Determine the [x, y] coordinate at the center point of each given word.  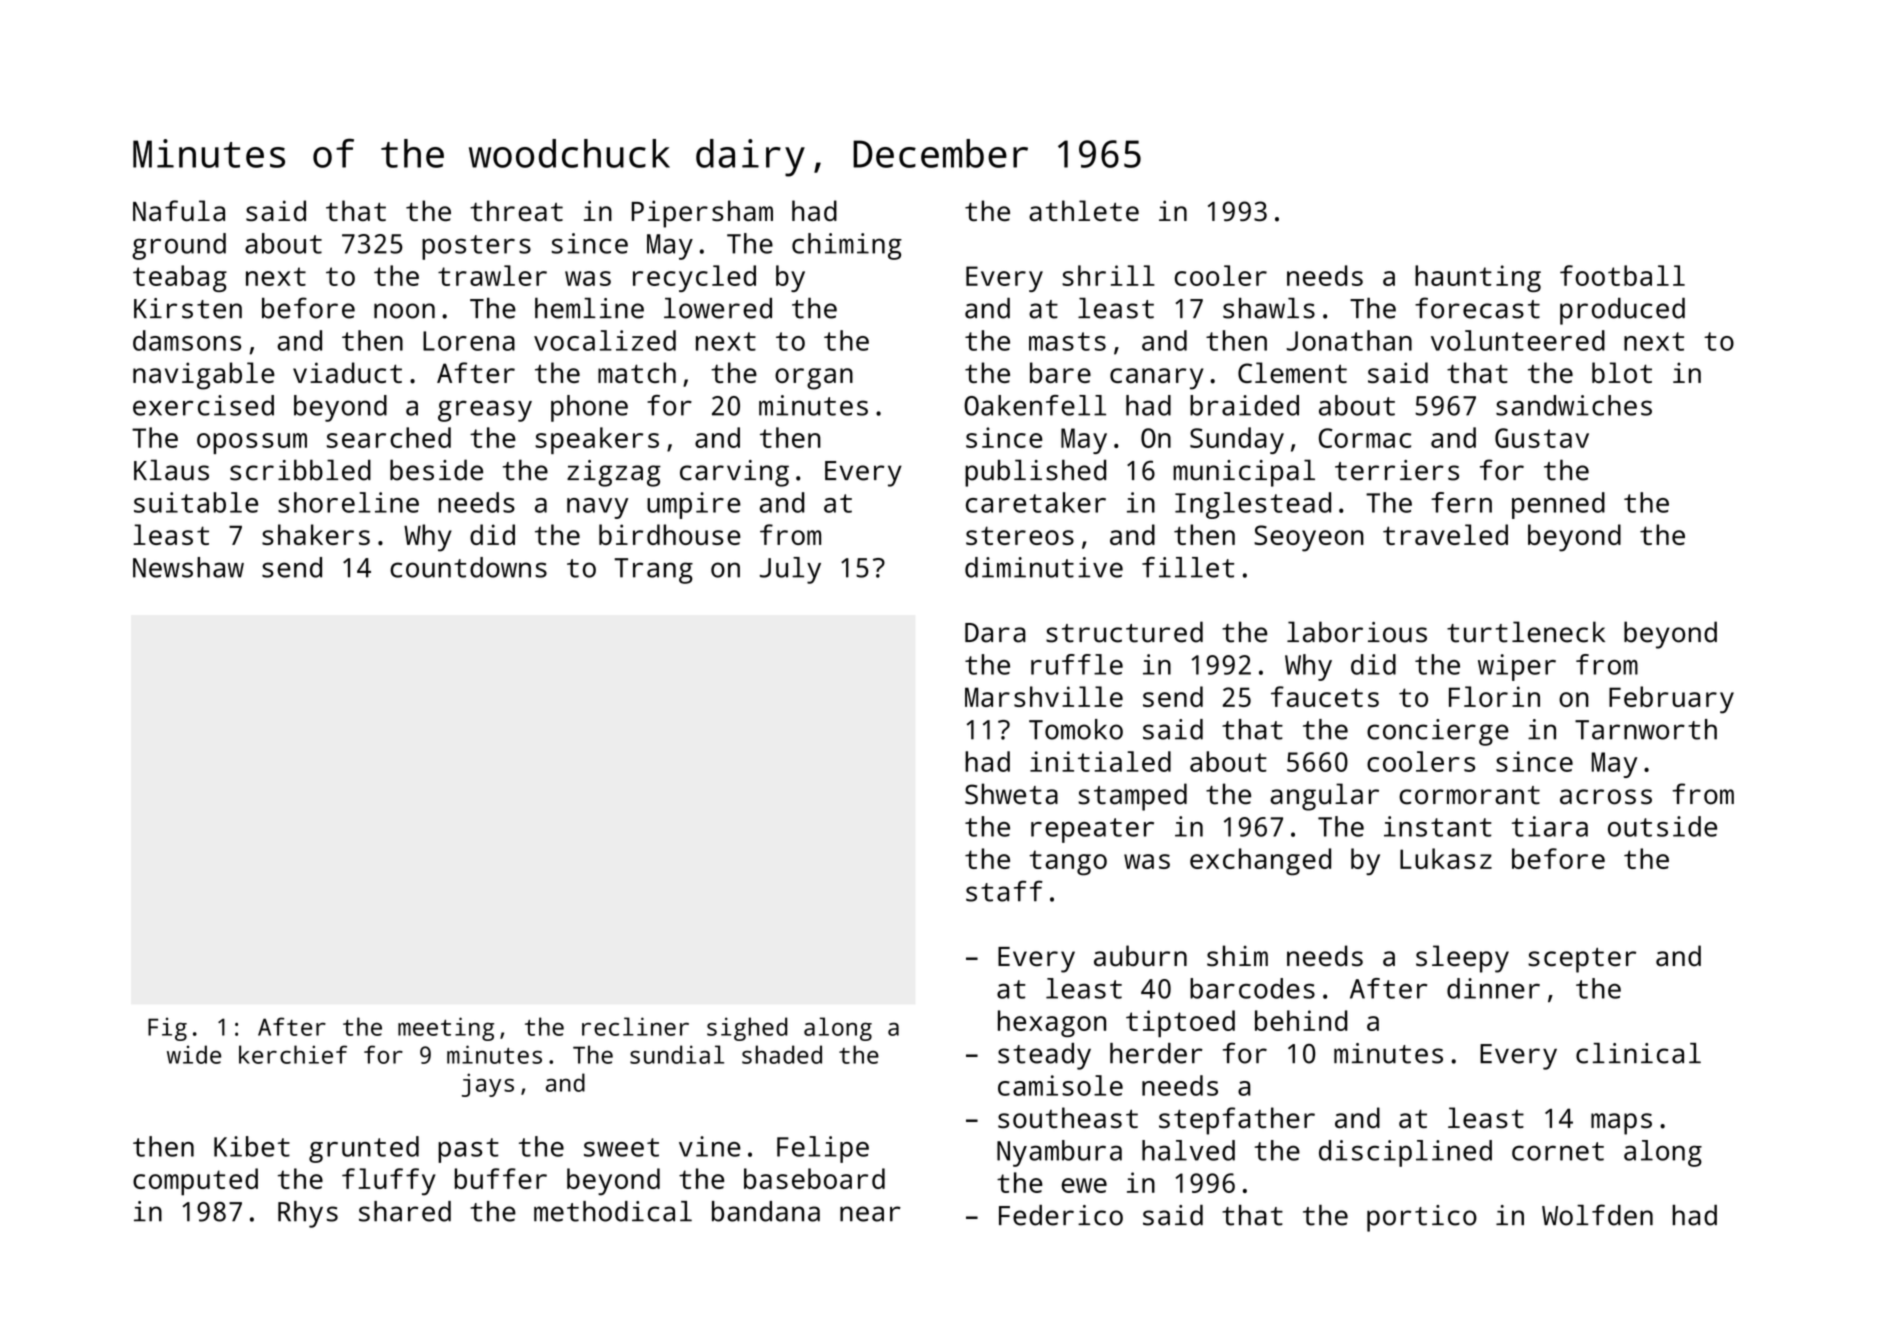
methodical [613, 1211]
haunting [1478, 278]
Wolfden [1597, 1215]
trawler [492, 275]
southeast [1068, 1117]
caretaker [1036, 502]
